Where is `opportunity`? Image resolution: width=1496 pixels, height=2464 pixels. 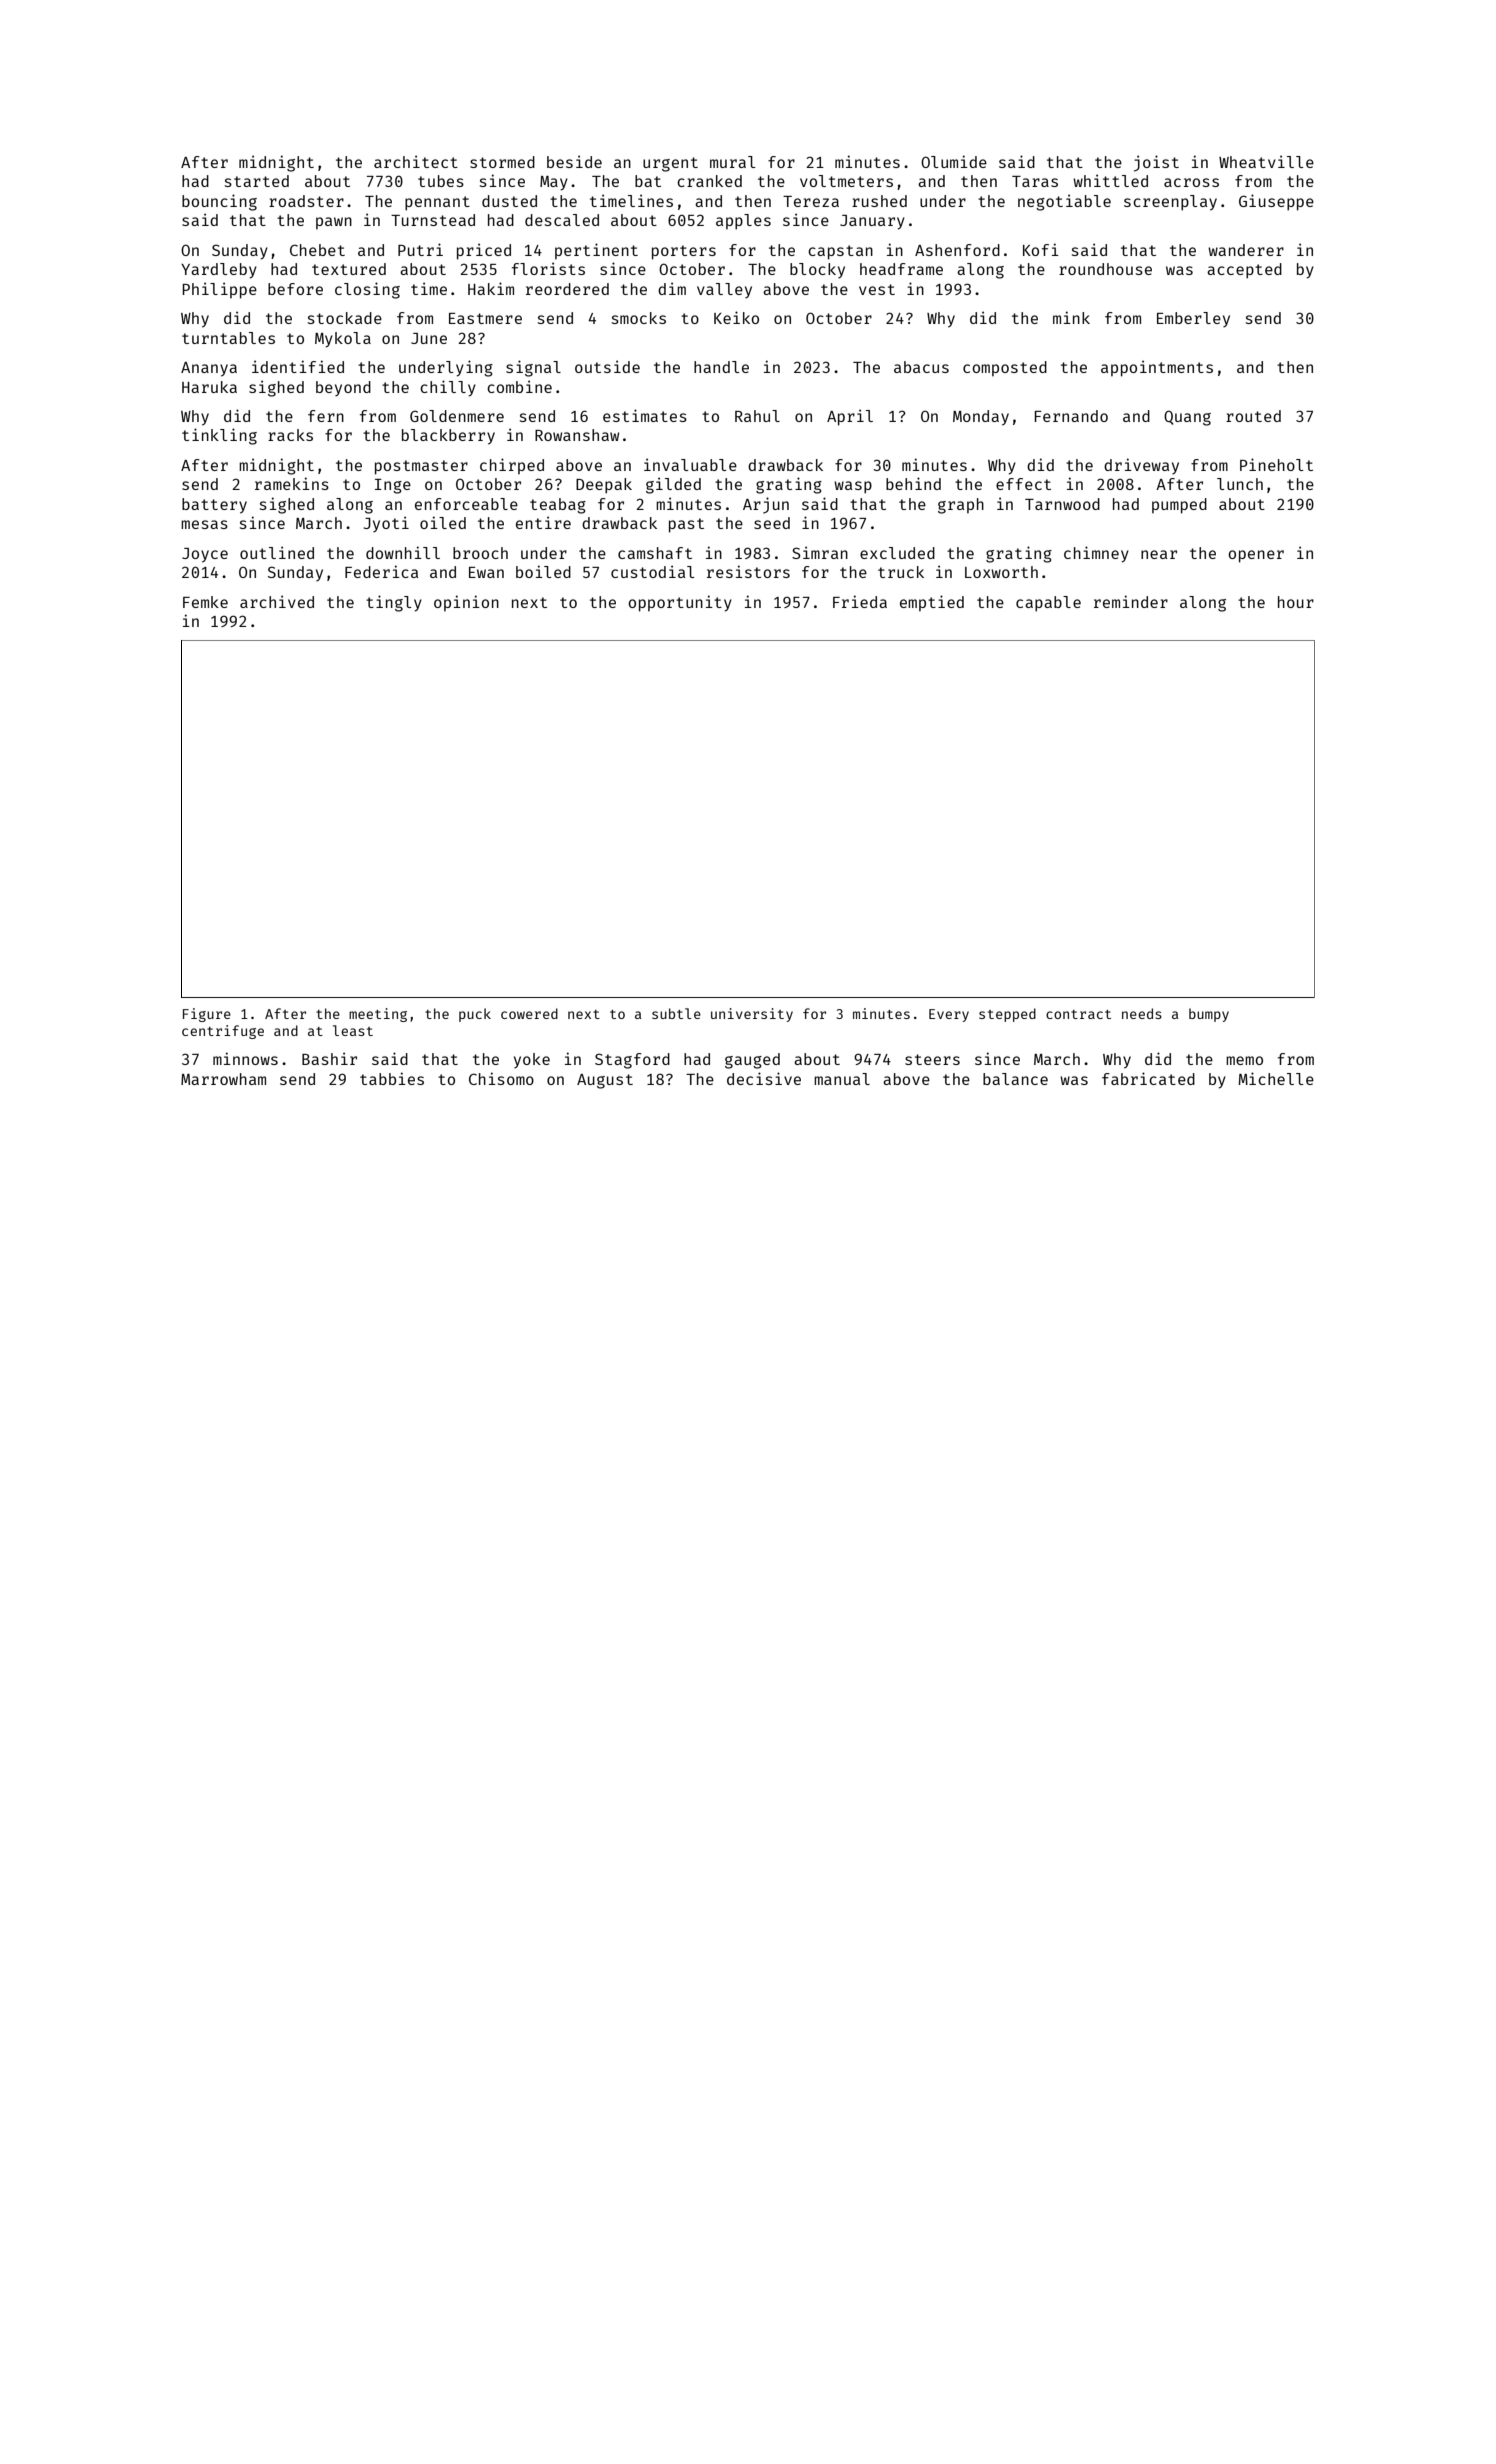
opportunity is located at coordinates (680, 603).
